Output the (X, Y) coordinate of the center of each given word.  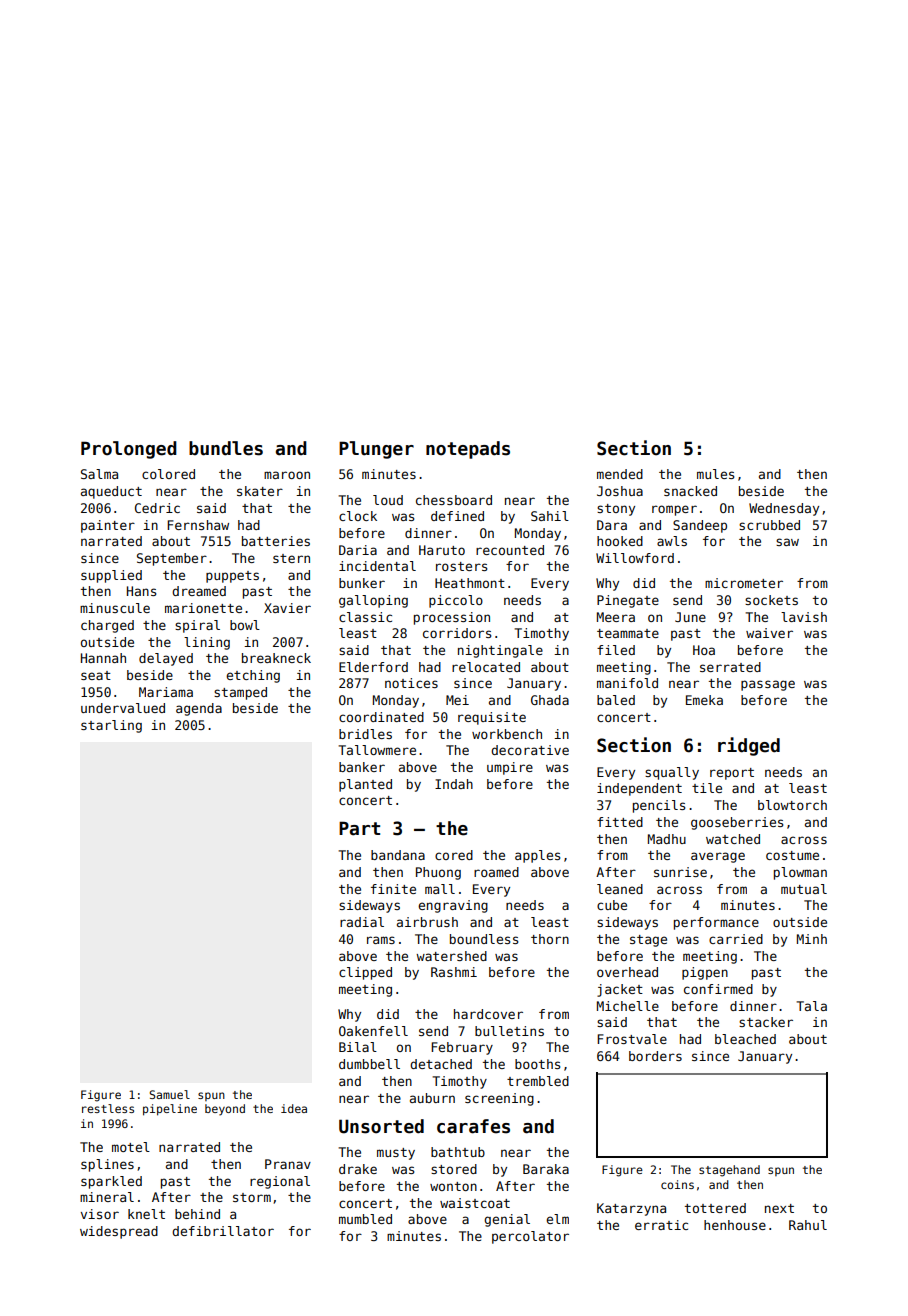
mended (620, 474)
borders (655, 1056)
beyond (225, 1110)
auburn (432, 1098)
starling (111, 726)
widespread (119, 1232)
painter (108, 526)
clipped (365, 973)
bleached (745, 1039)
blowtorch (792, 805)
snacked (690, 491)
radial (362, 922)
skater (260, 491)
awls (672, 541)
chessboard (454, 500)
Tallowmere (377, 750)
